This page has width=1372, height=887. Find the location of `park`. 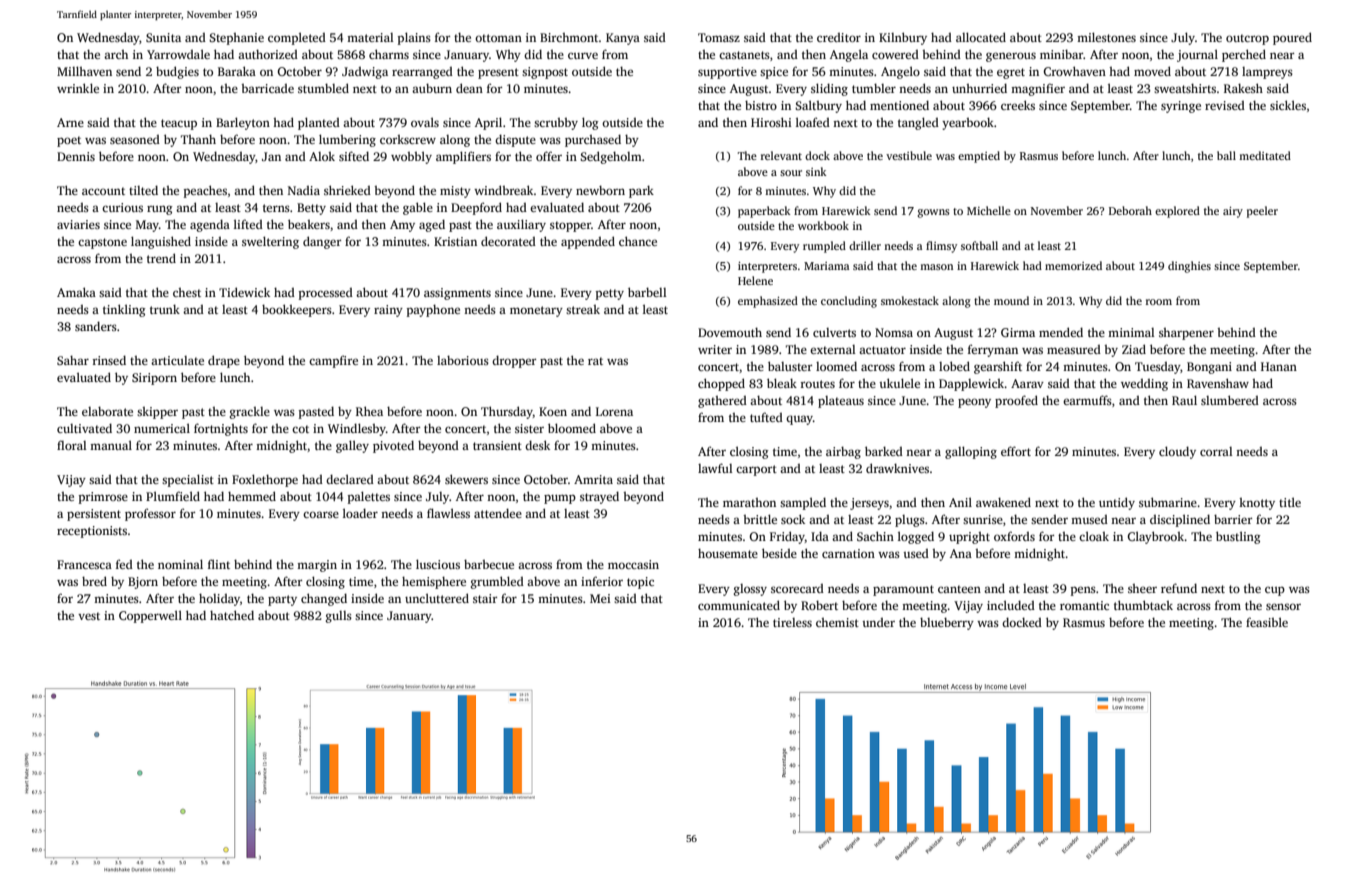

park is located at coordinates (641, 191).
